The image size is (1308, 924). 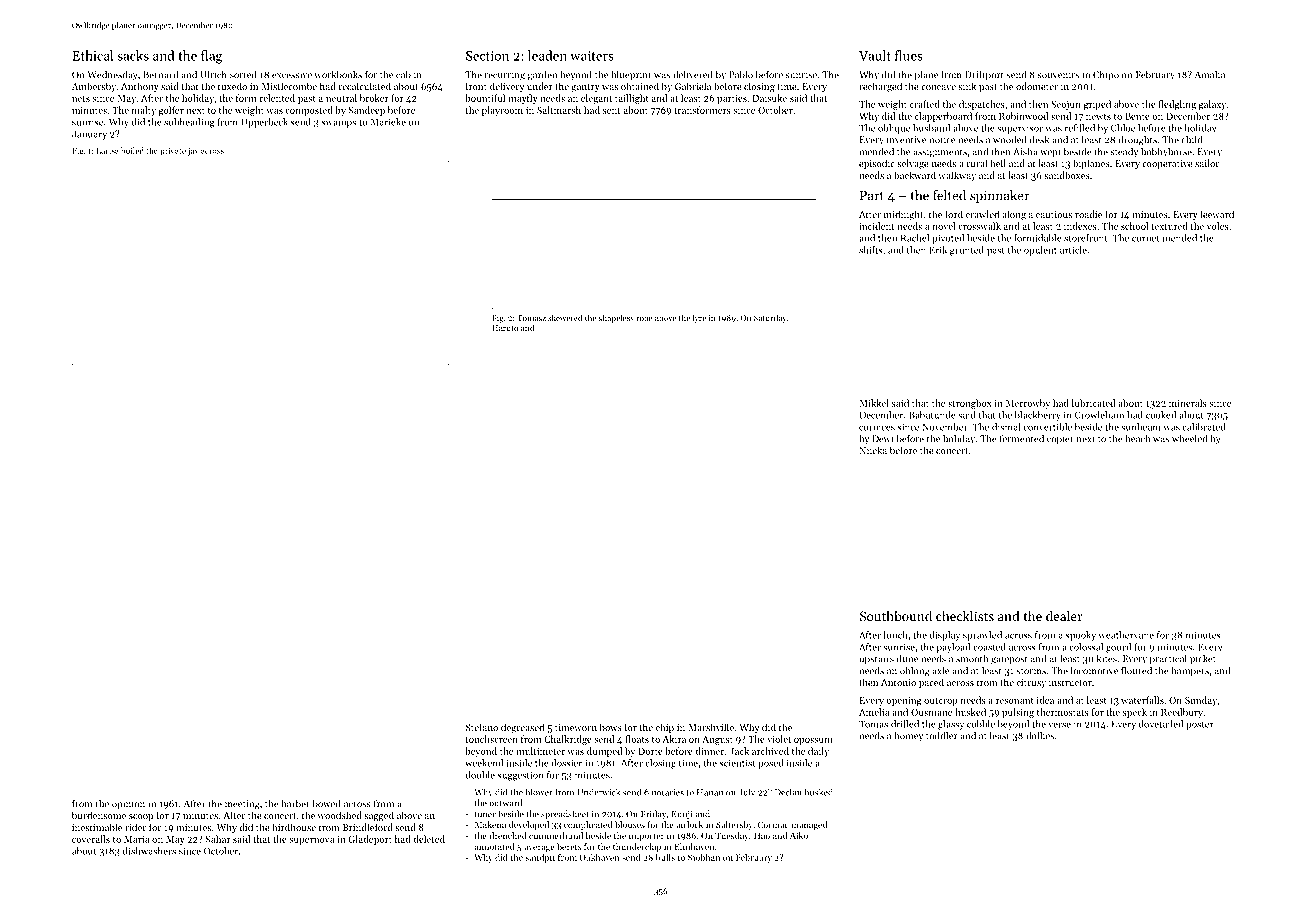 I want to click on sent, so click(x=611, y=111).
